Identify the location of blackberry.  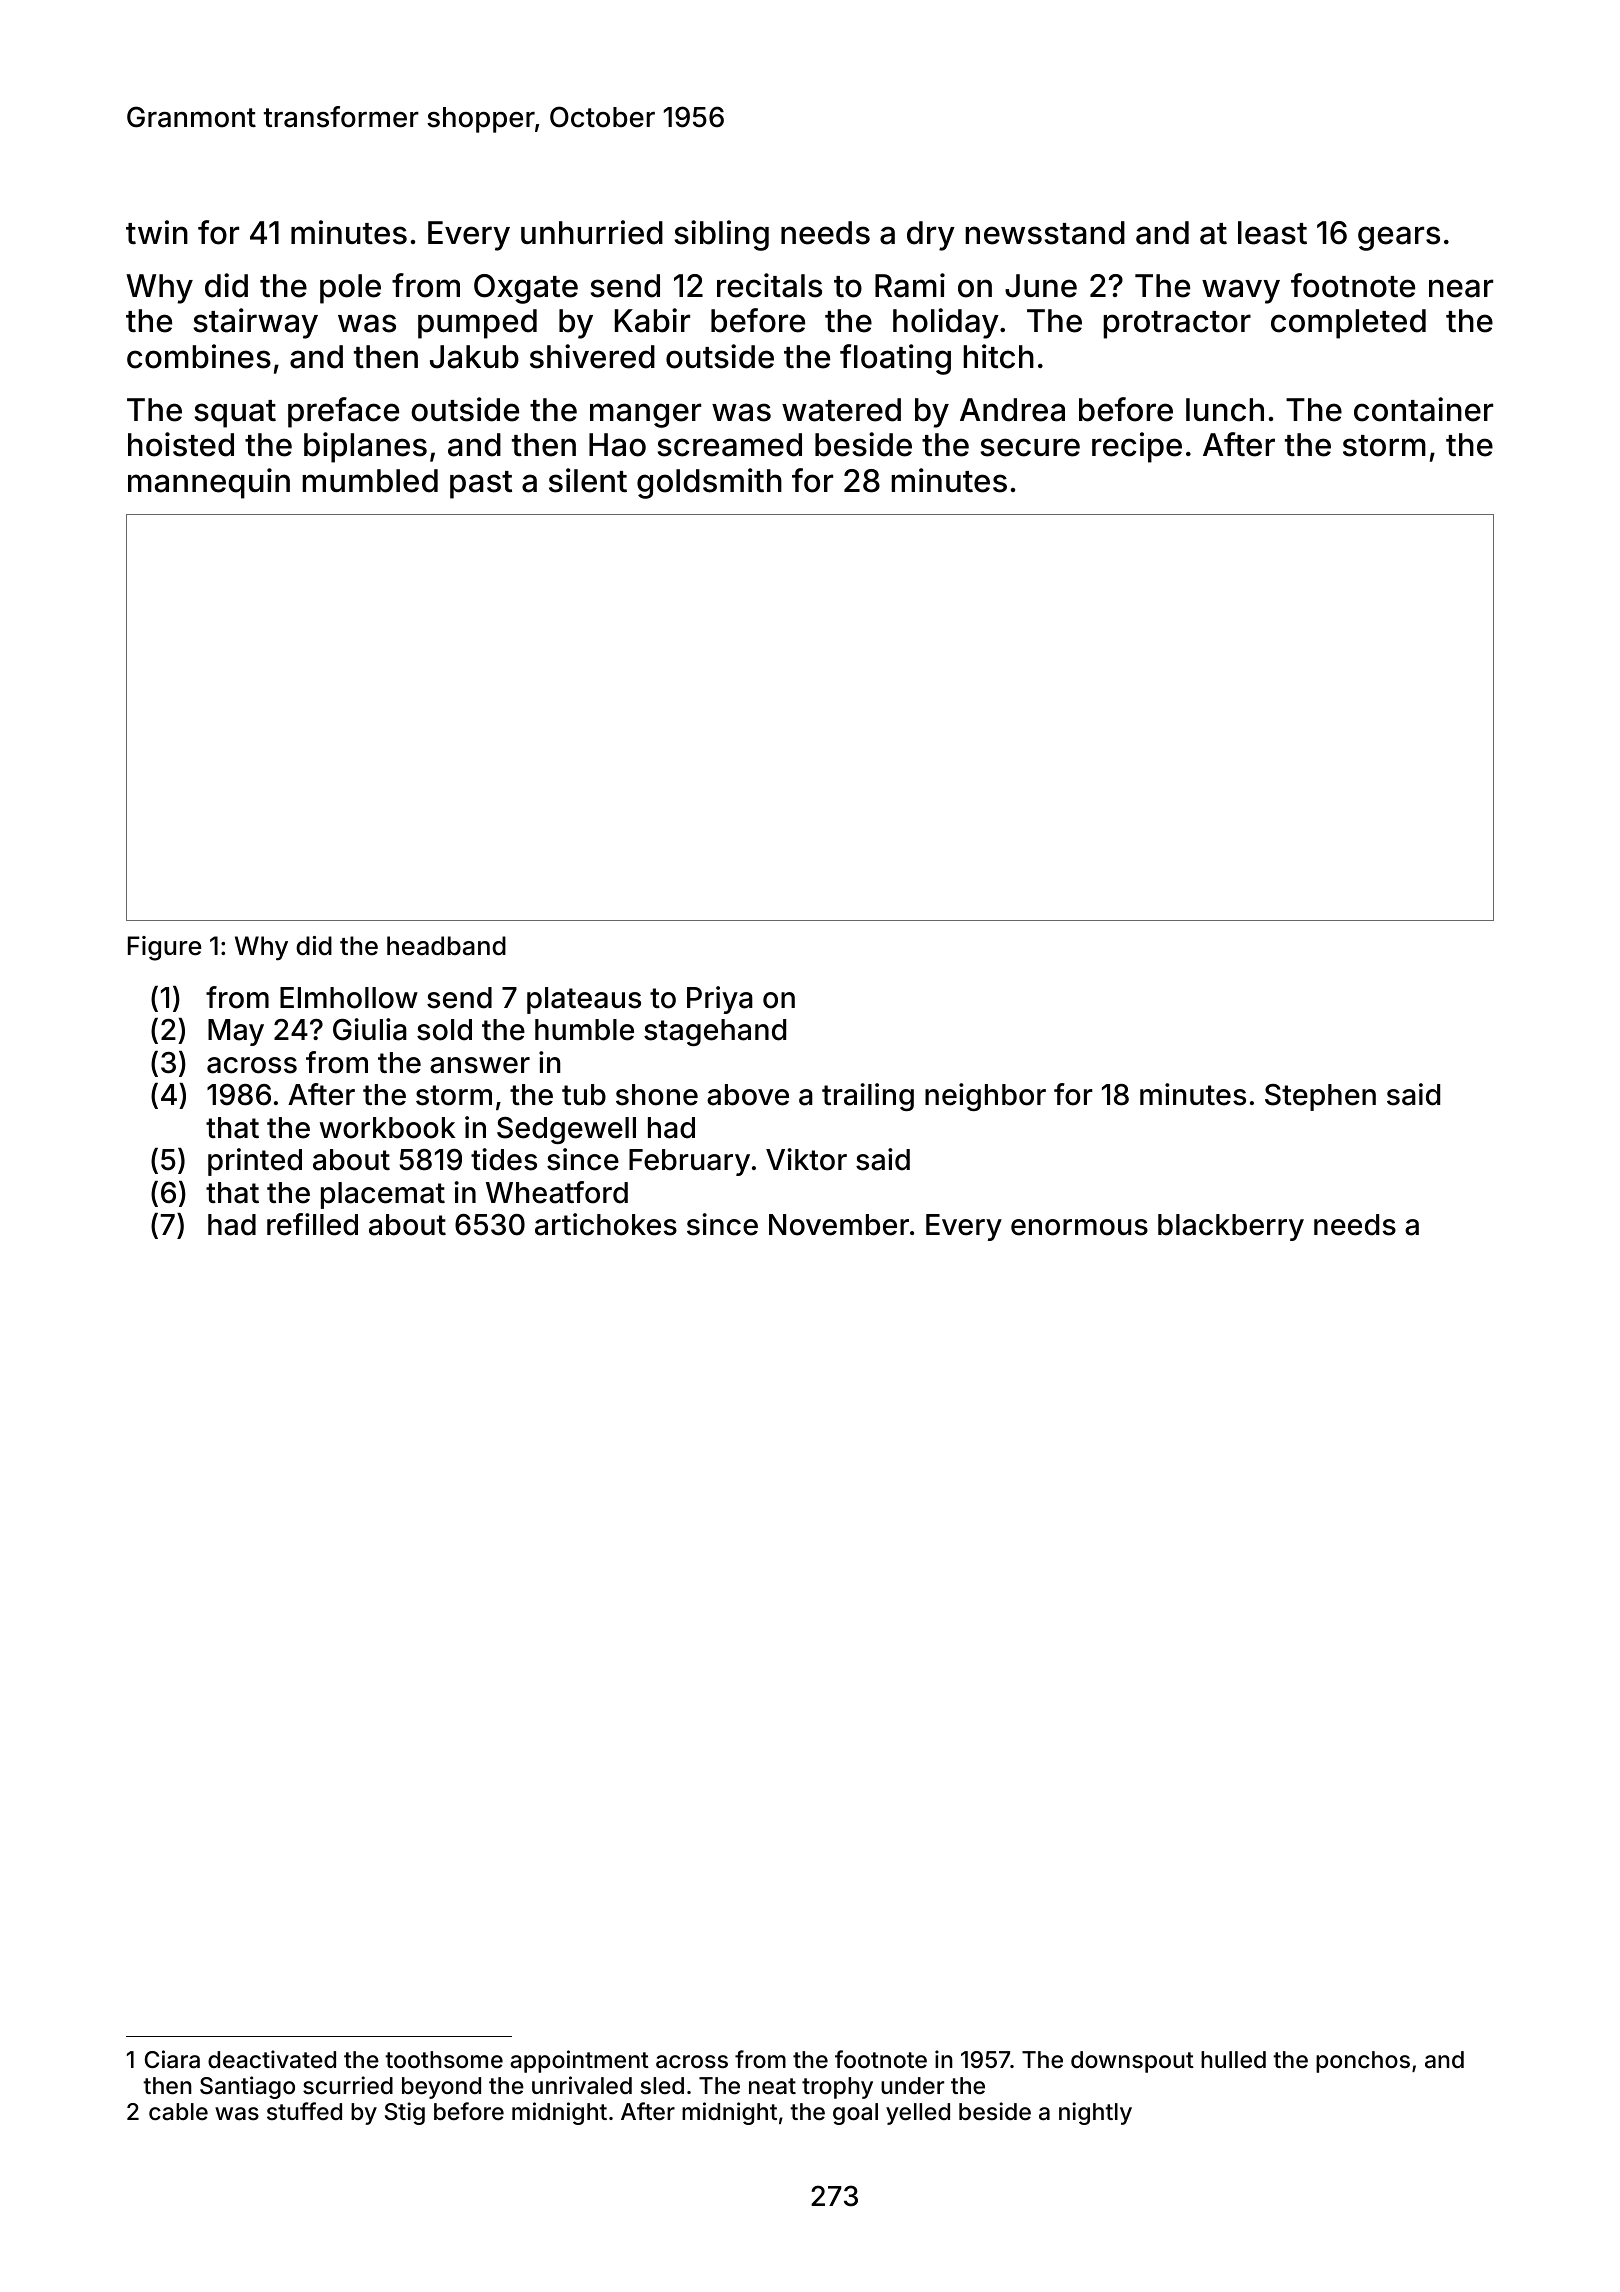
(1231, 1227).
